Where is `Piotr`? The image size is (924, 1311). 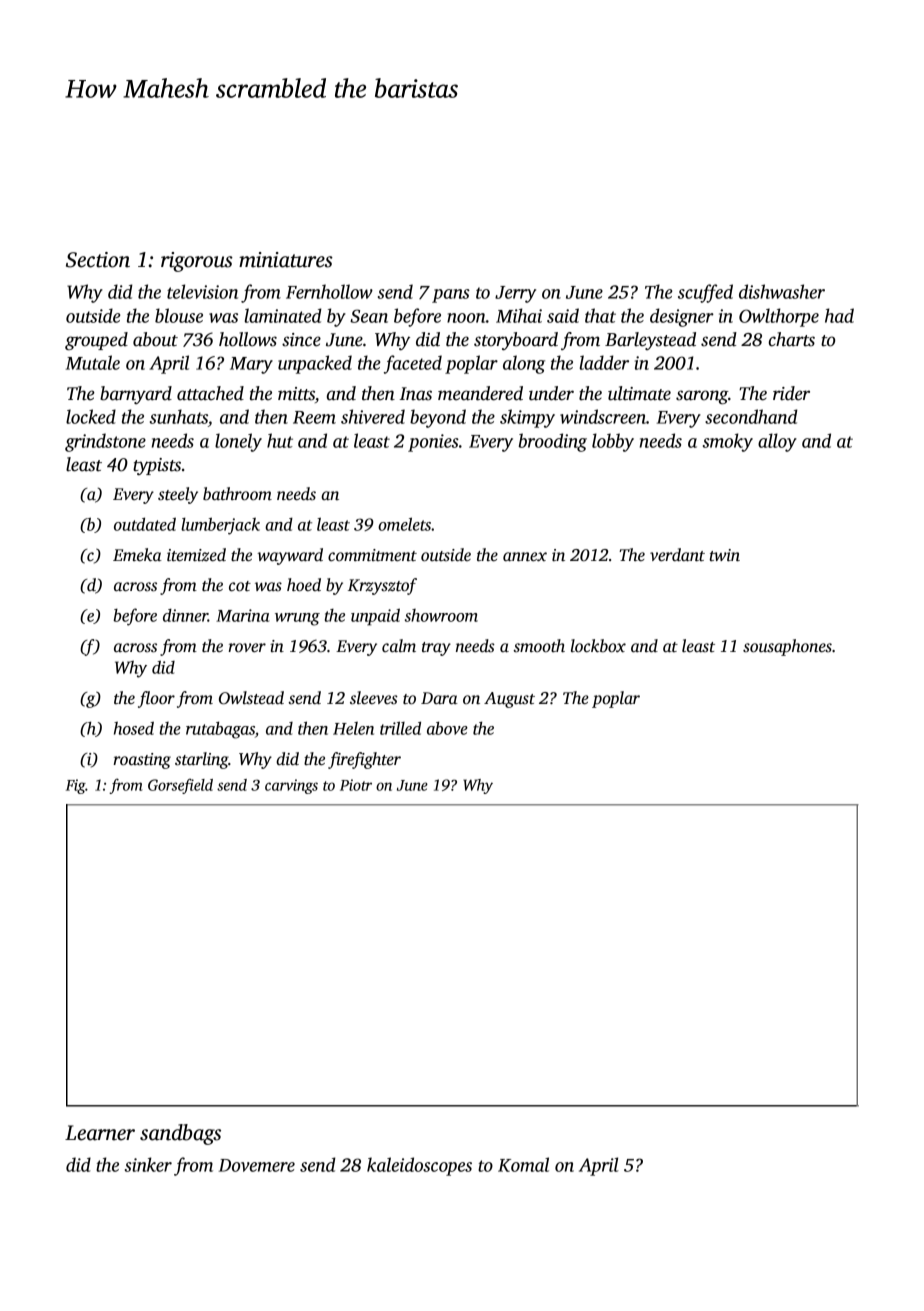
Piotr is located at coordinates (356, 785).
